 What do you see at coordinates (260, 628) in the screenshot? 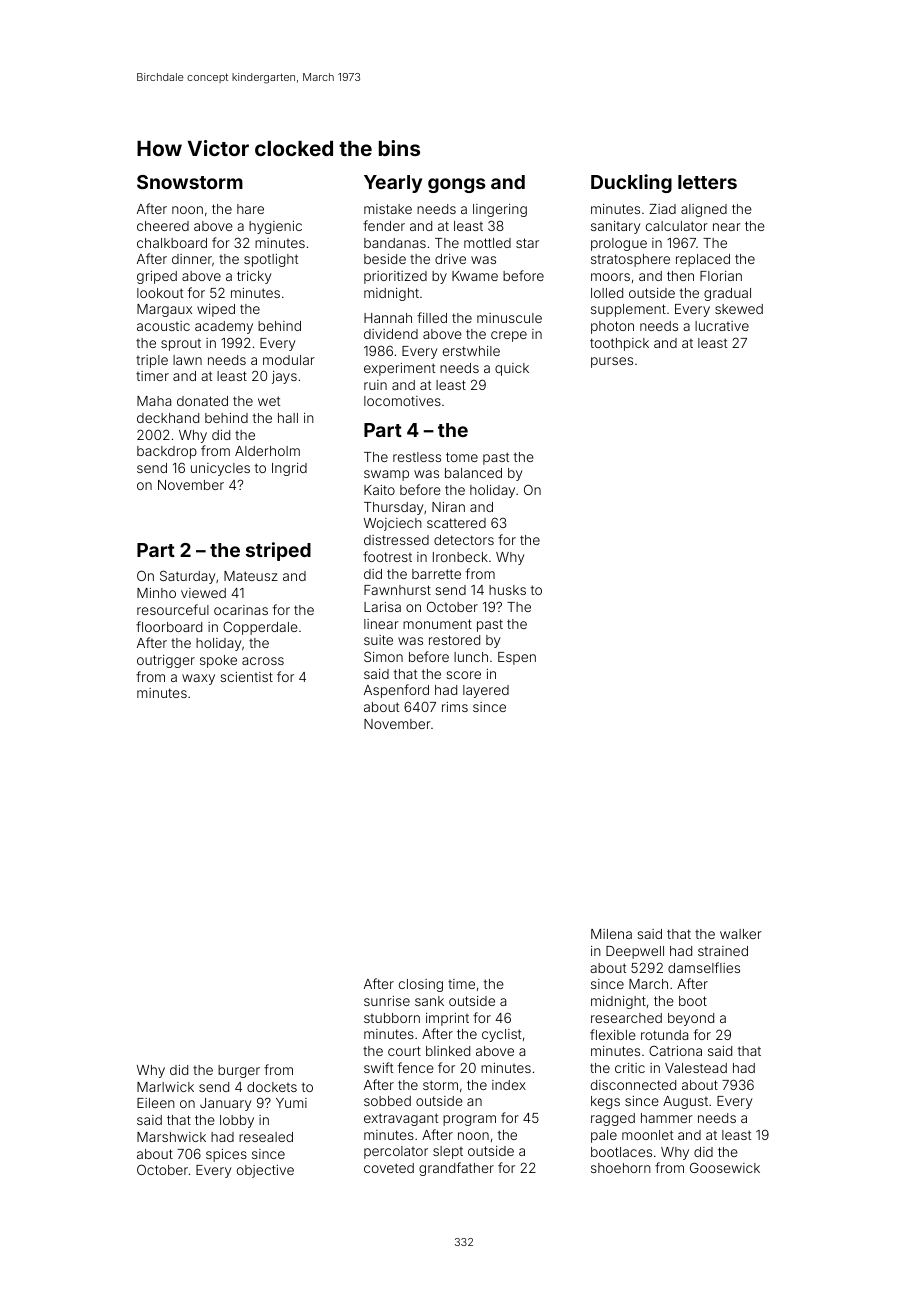
I see `Copperdale` at bounding box center [260, 628].
